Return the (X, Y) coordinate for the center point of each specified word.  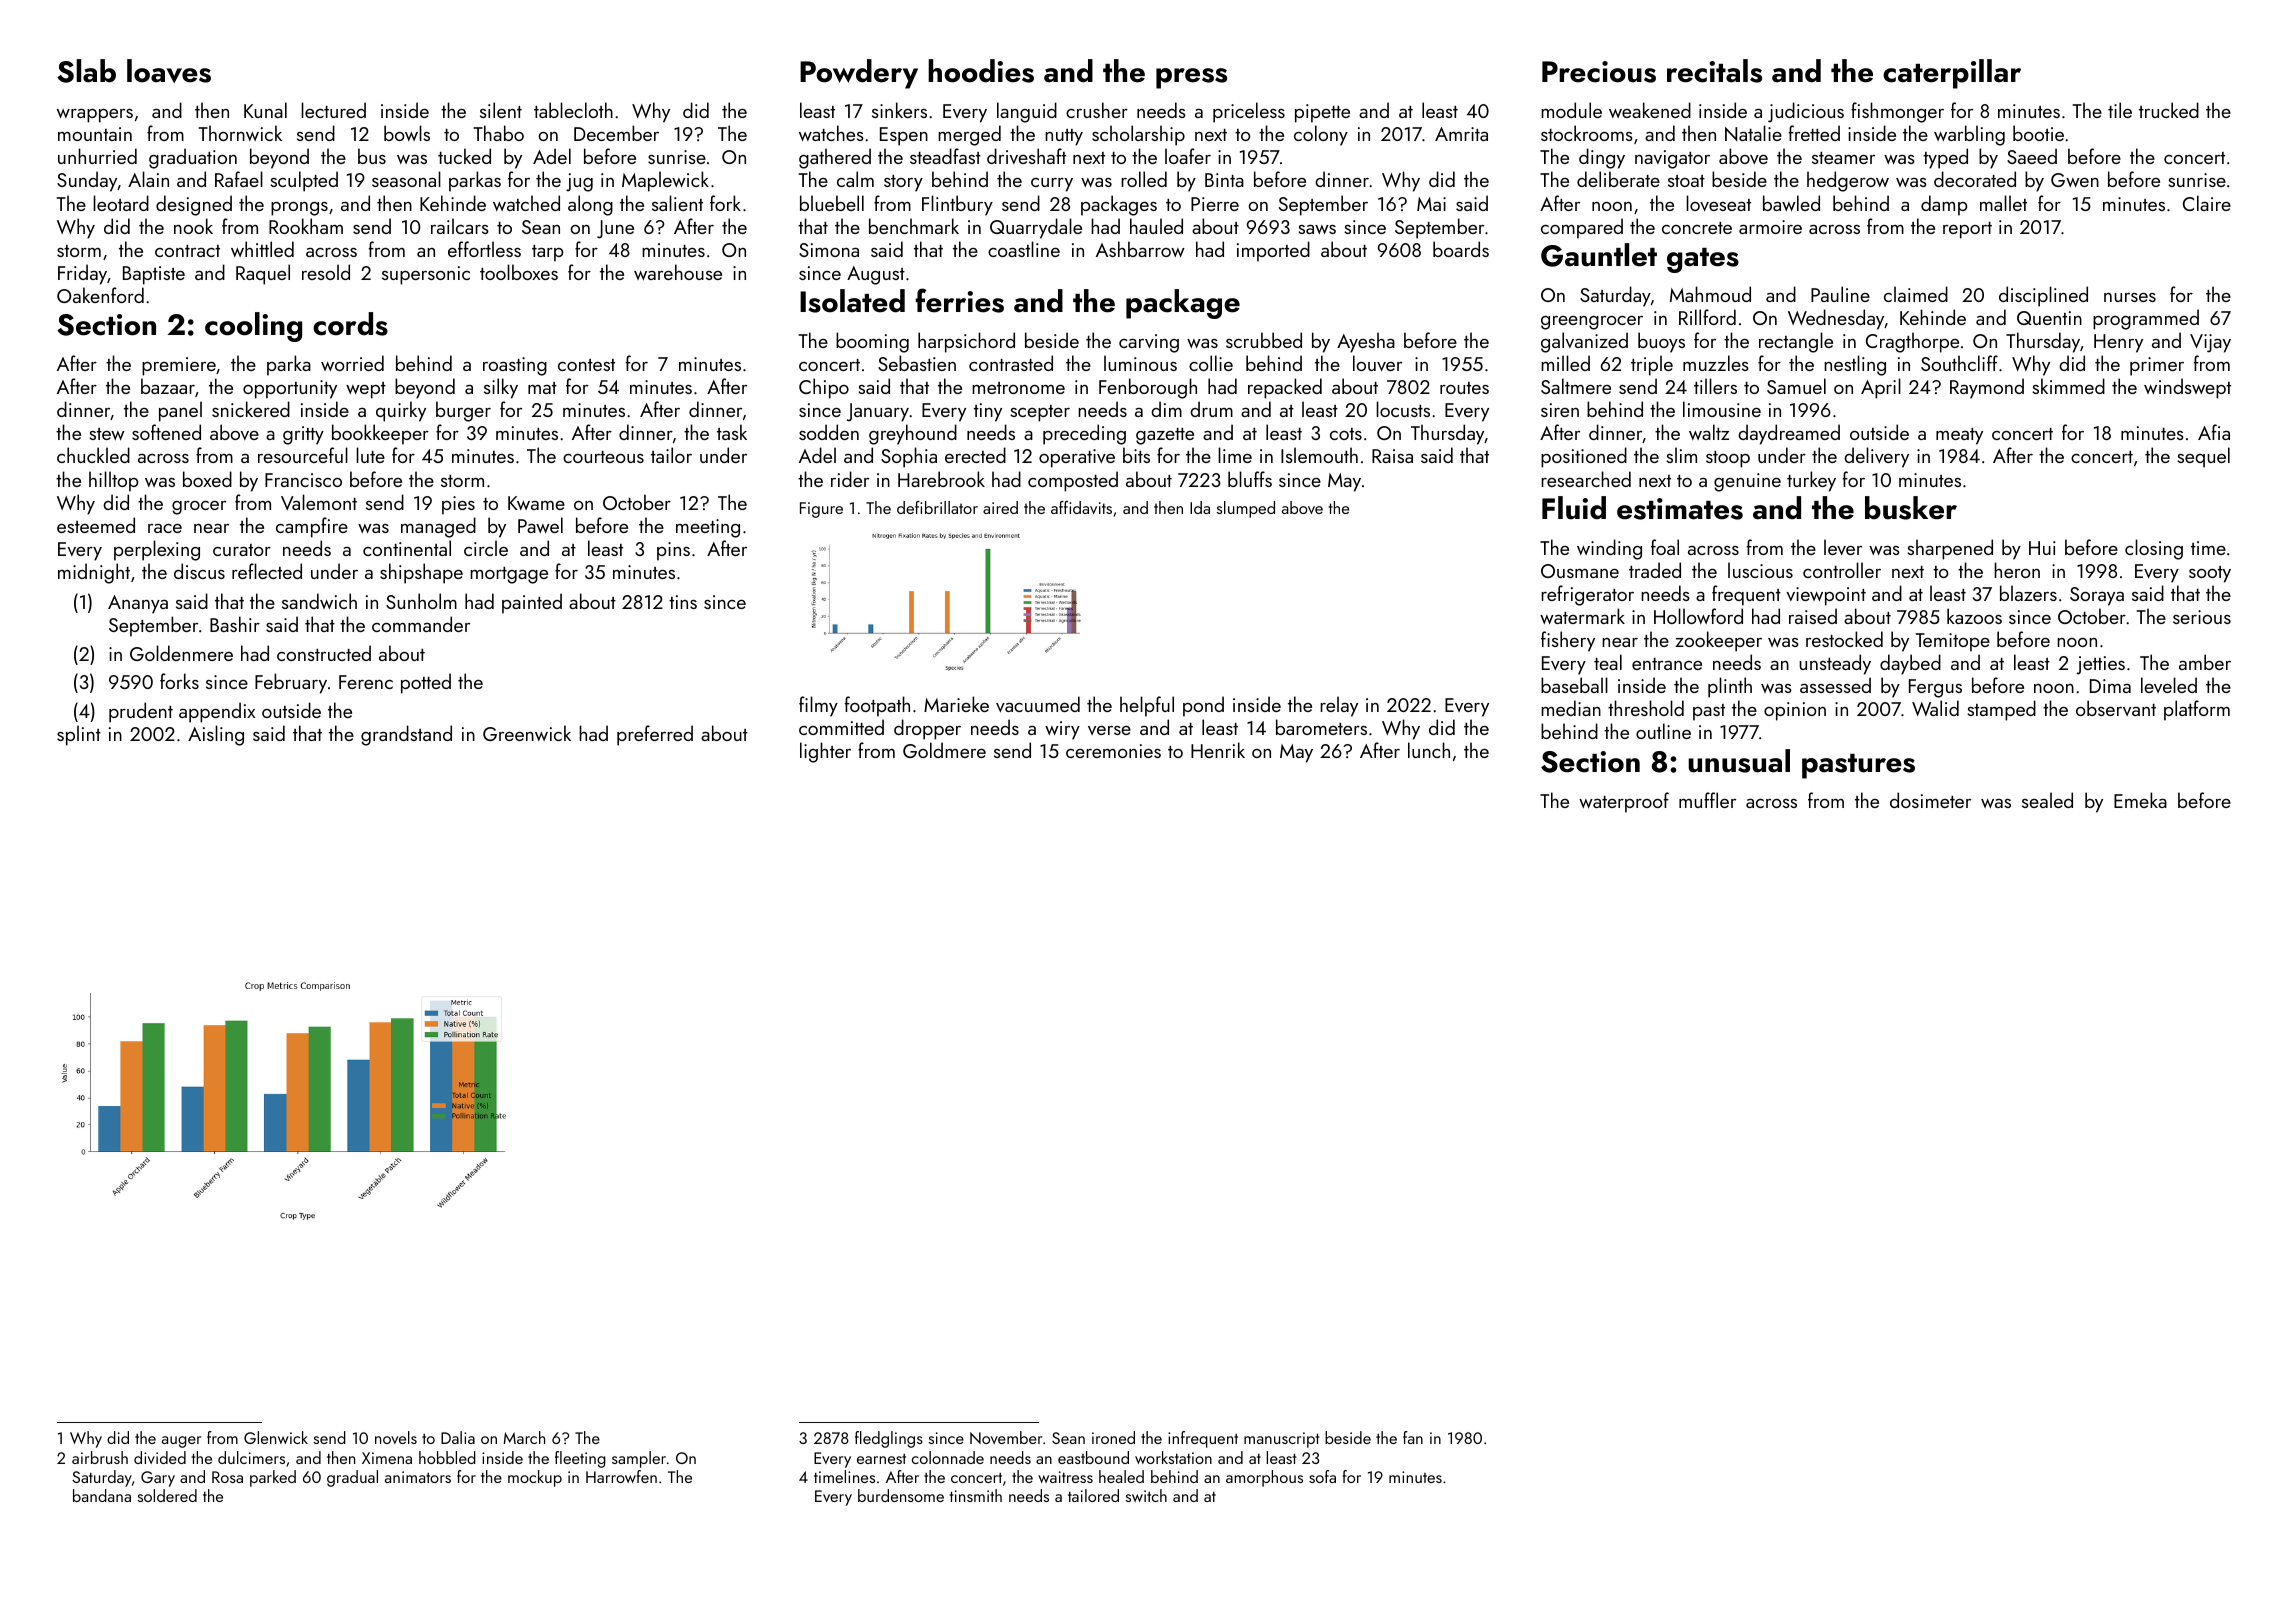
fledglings (889, 1439)
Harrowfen (621, 1476)
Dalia (458, 1437)
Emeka (2140, 800)
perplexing (157, 550)
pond (1203, 706)
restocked (1844, 639)
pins (673, 551)
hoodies (981, 71)
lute (370, 455)
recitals (1714, 71)
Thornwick (240, 133)
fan (1413, 1437)
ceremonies (1113, 751)
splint (79, 735)
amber (2205, 662)
